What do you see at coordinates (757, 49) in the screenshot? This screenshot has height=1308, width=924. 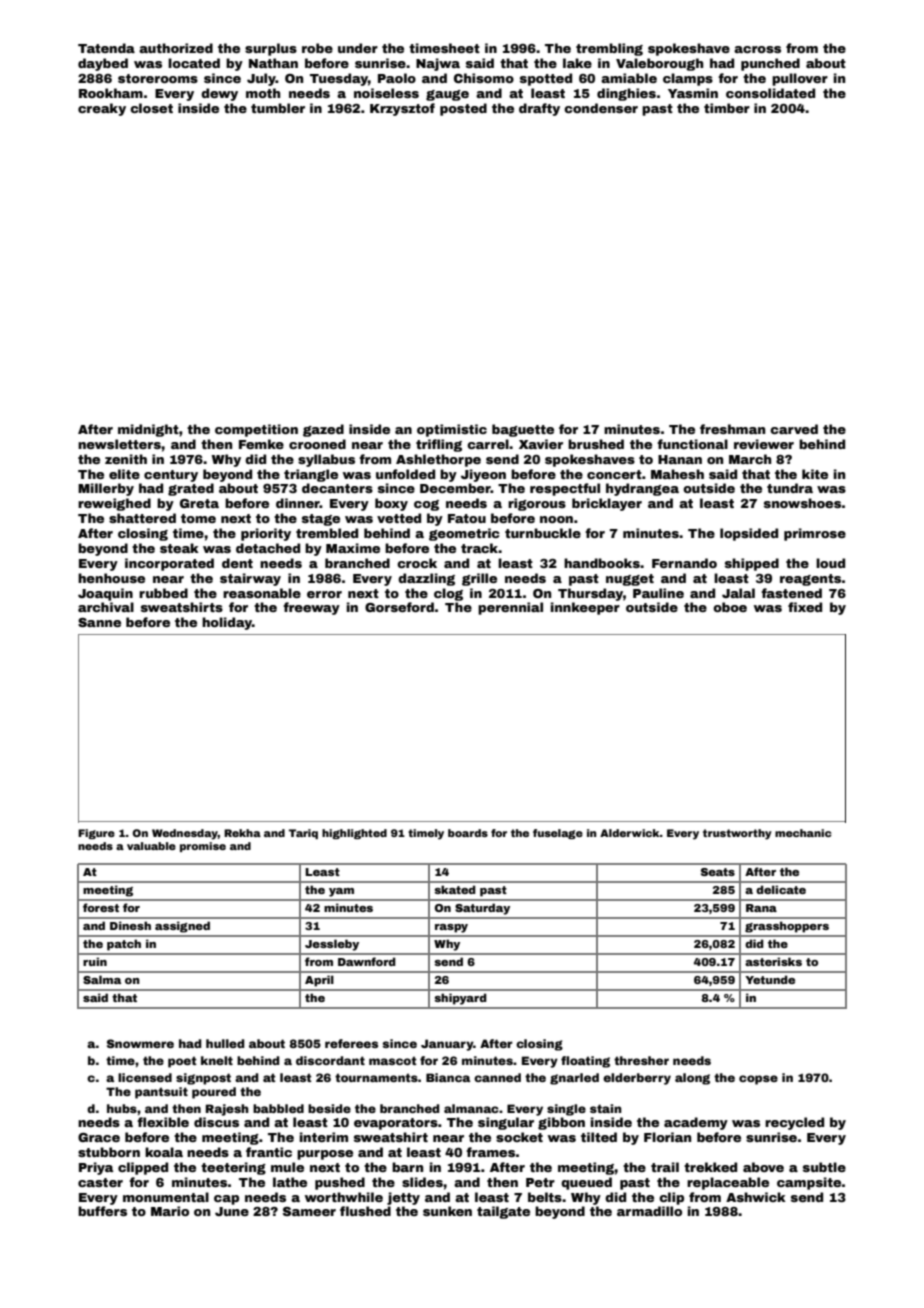 I see `across` at bounding box center [757, 49].
